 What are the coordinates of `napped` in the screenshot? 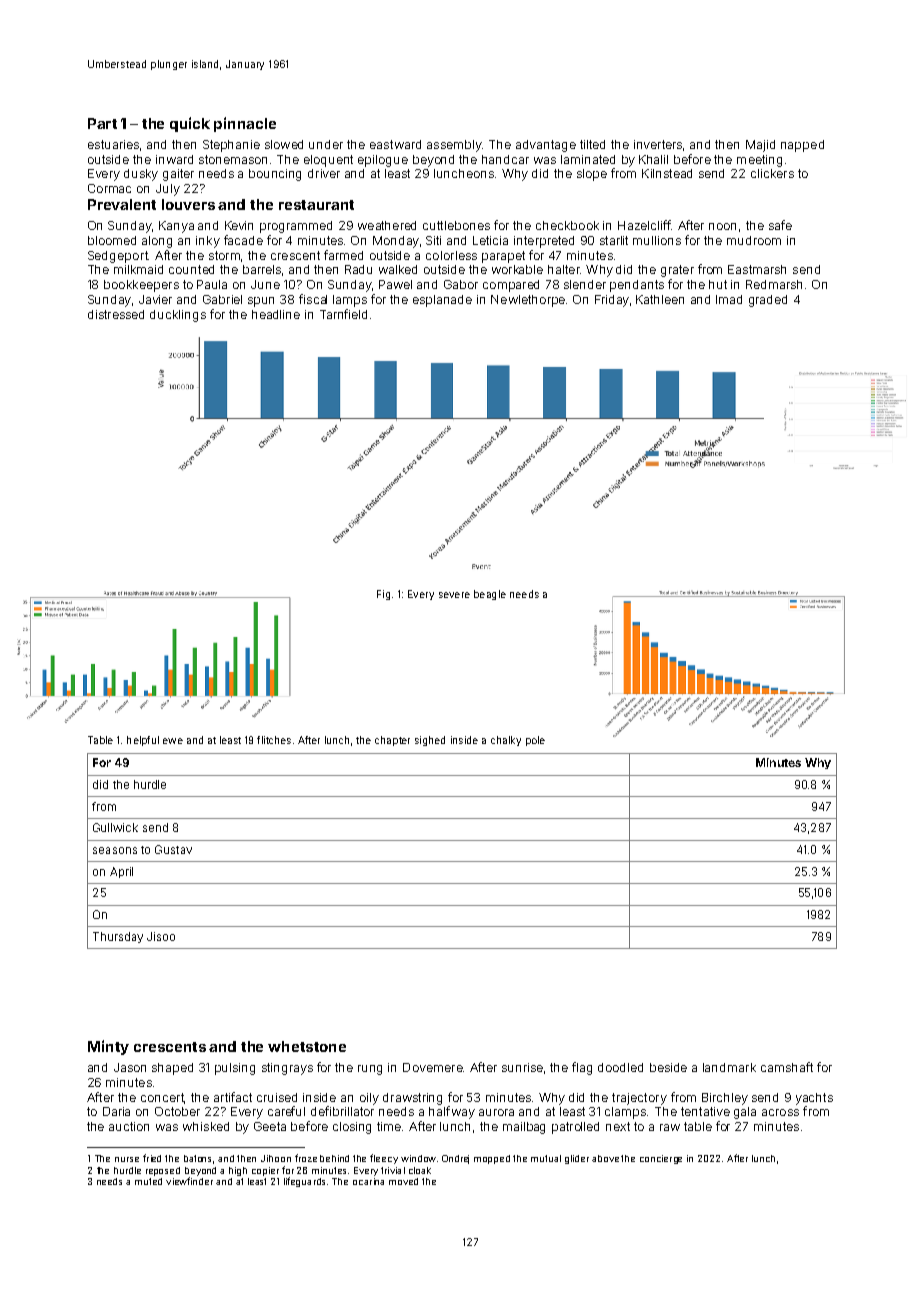 It's located at (802, 146).
